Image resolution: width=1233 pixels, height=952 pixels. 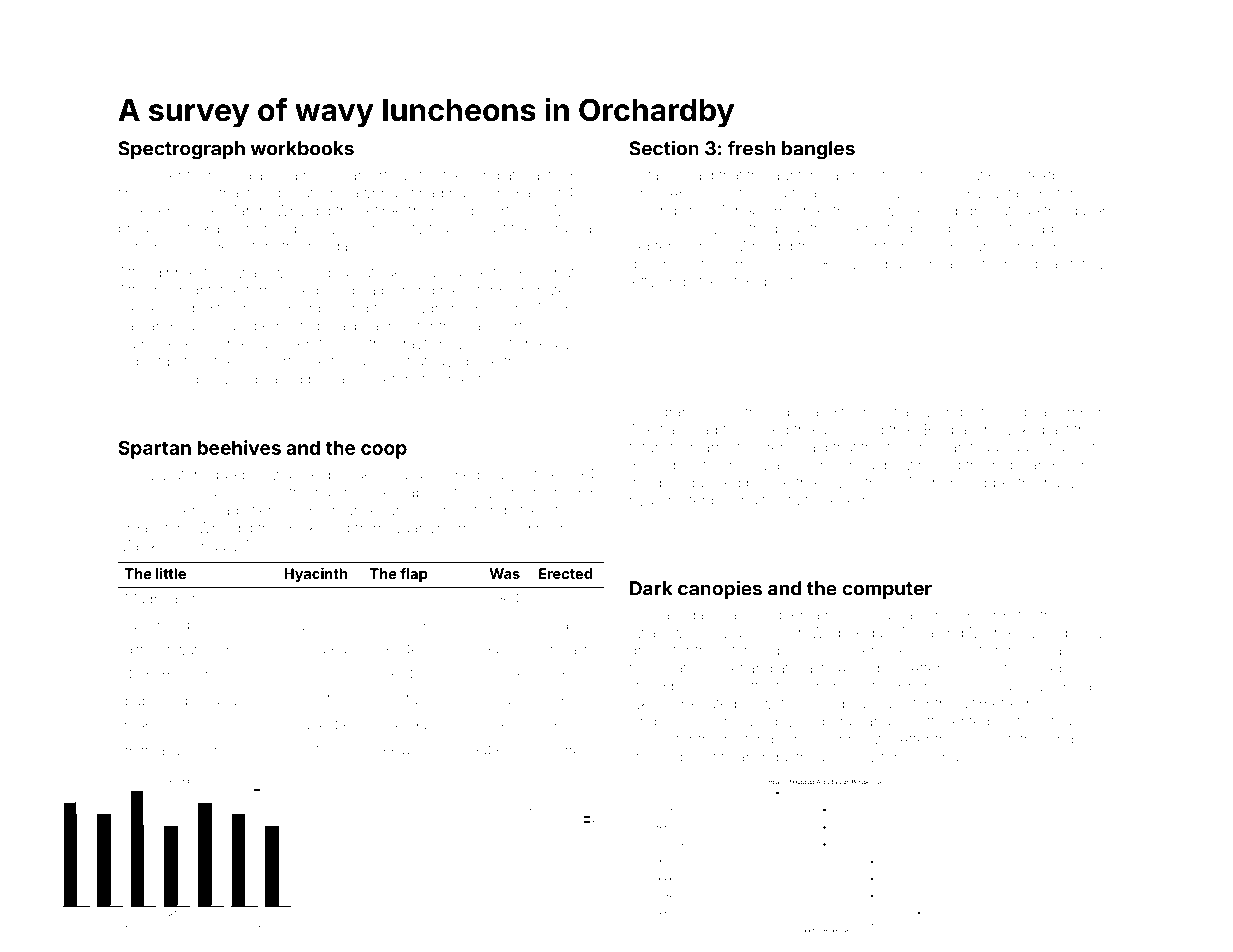 What do you see at coordinates (820, 500) in the image?
I see `turtleneck` at bounding box center [820, 500].
